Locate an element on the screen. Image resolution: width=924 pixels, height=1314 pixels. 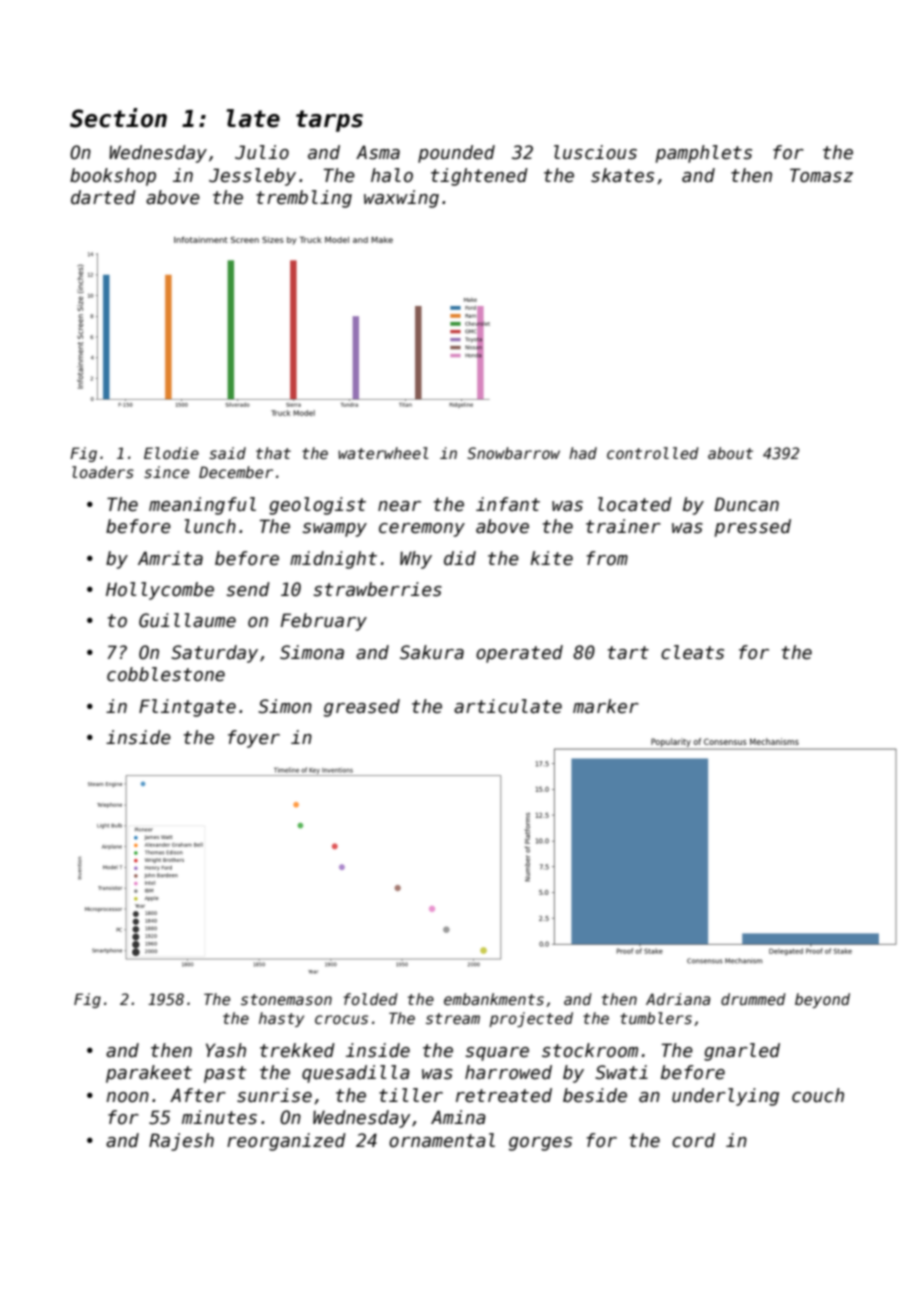
embankments is located at coordinates (494, 999).
